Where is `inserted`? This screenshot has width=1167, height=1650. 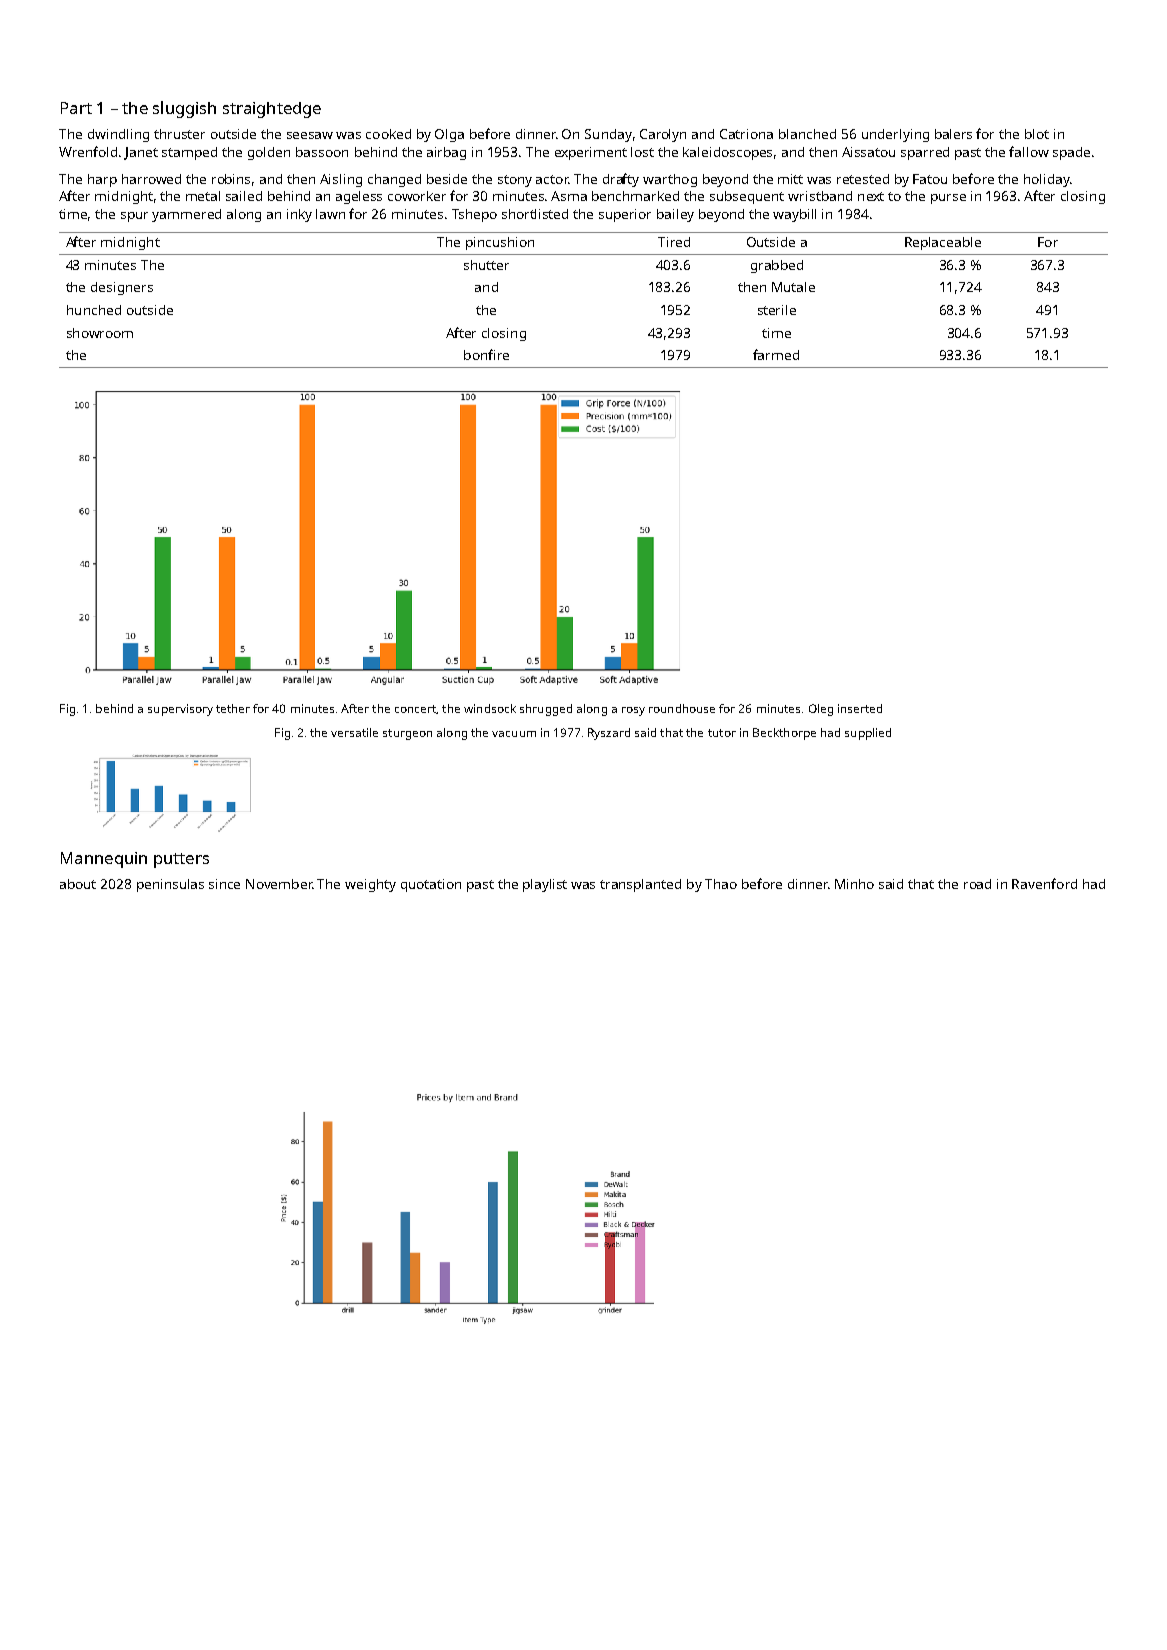
inserted is located at coordinates (860, 708).
